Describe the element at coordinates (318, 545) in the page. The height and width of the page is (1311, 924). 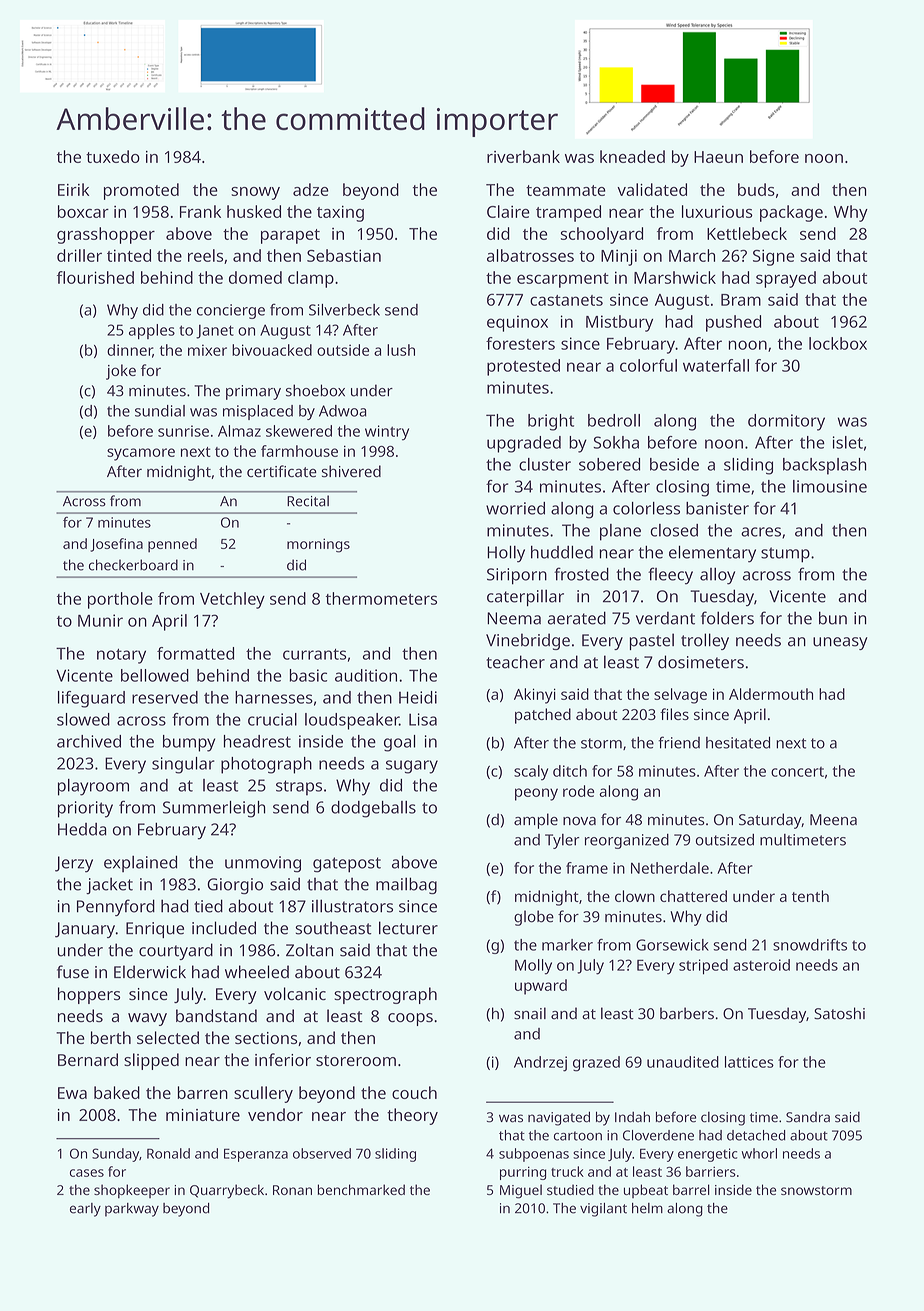
I see `mornings` at that location.
